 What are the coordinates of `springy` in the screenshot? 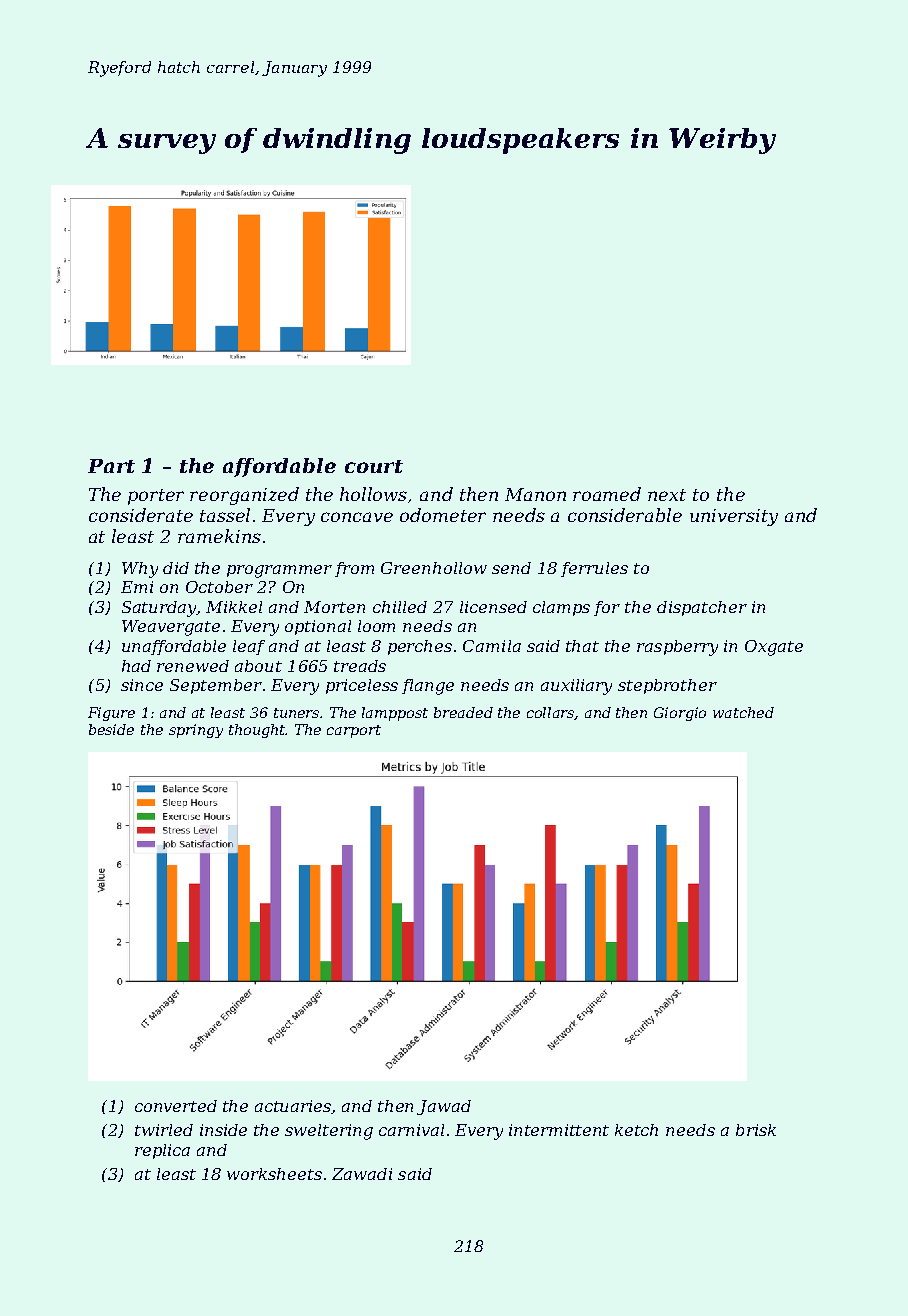 It's located at (196, 731).
